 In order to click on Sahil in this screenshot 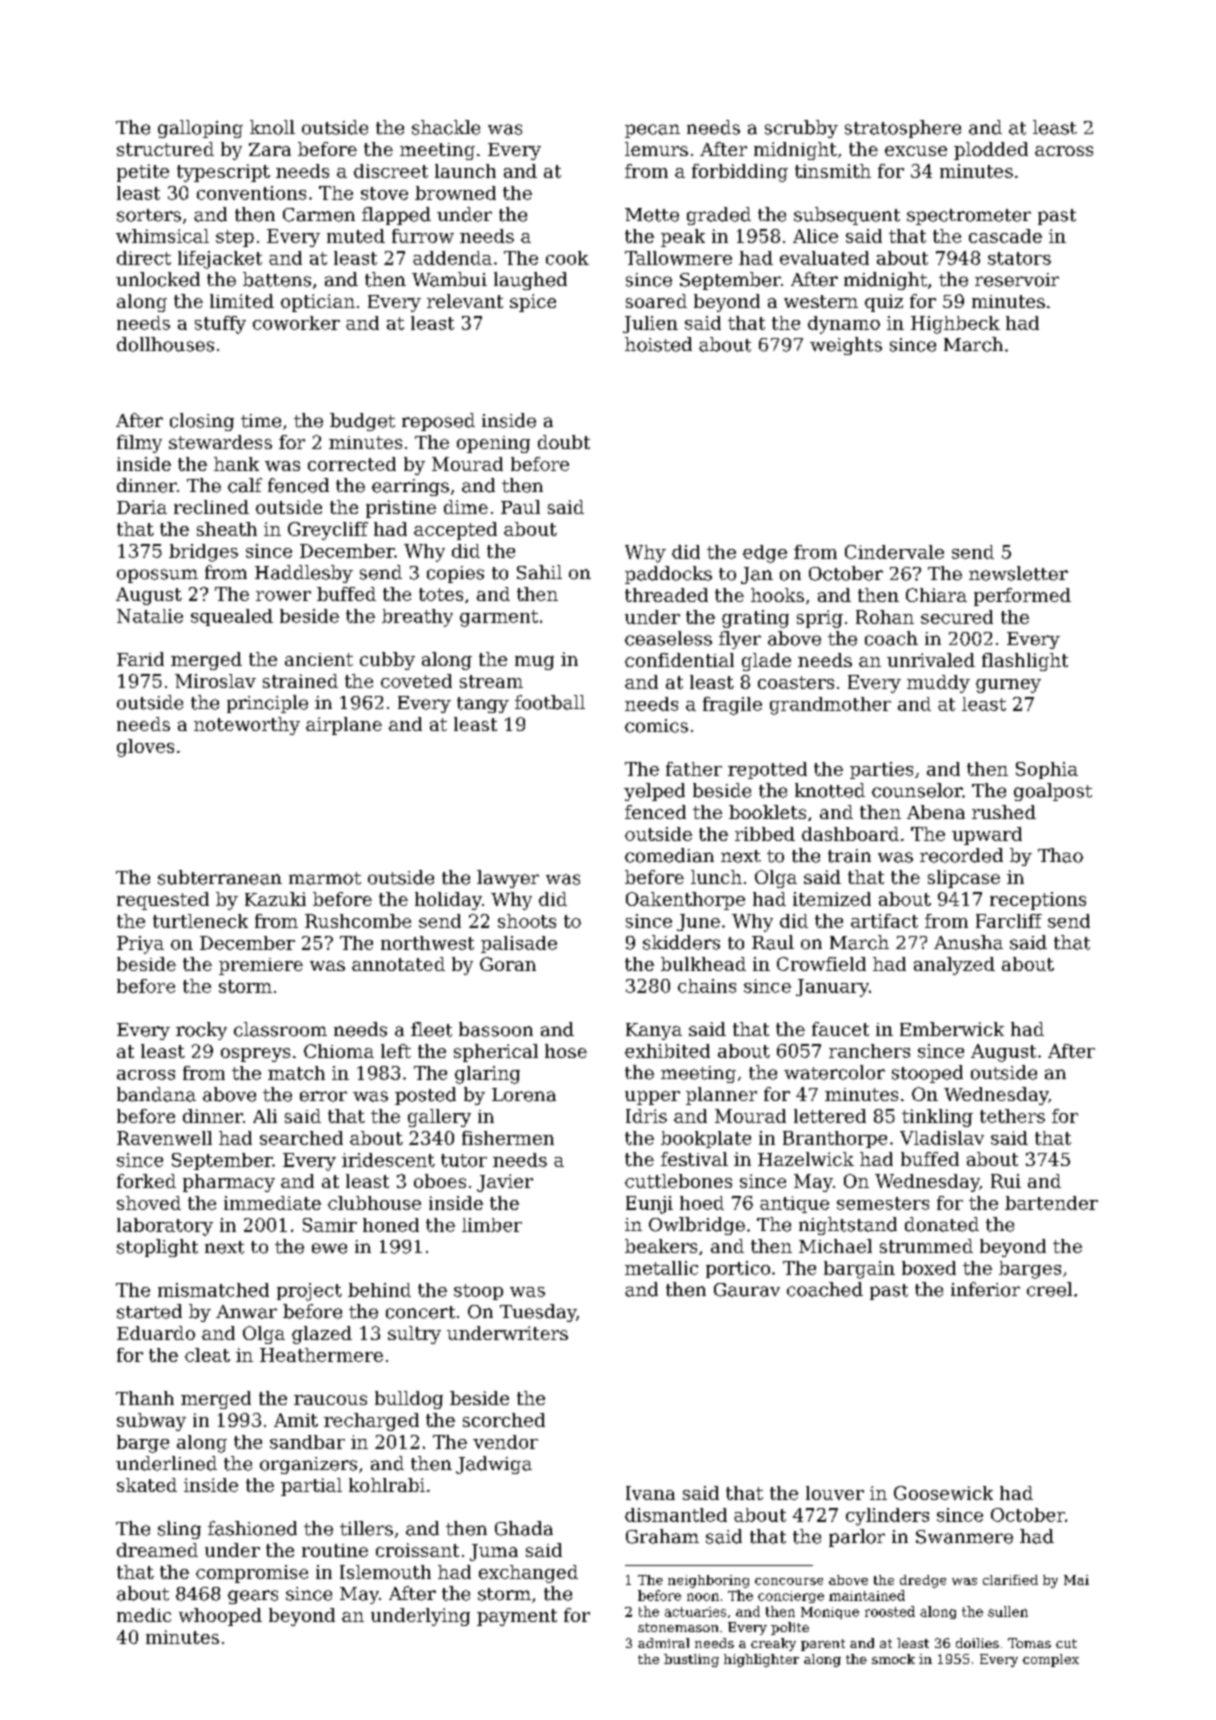, I will do `click(539, 572)`.
